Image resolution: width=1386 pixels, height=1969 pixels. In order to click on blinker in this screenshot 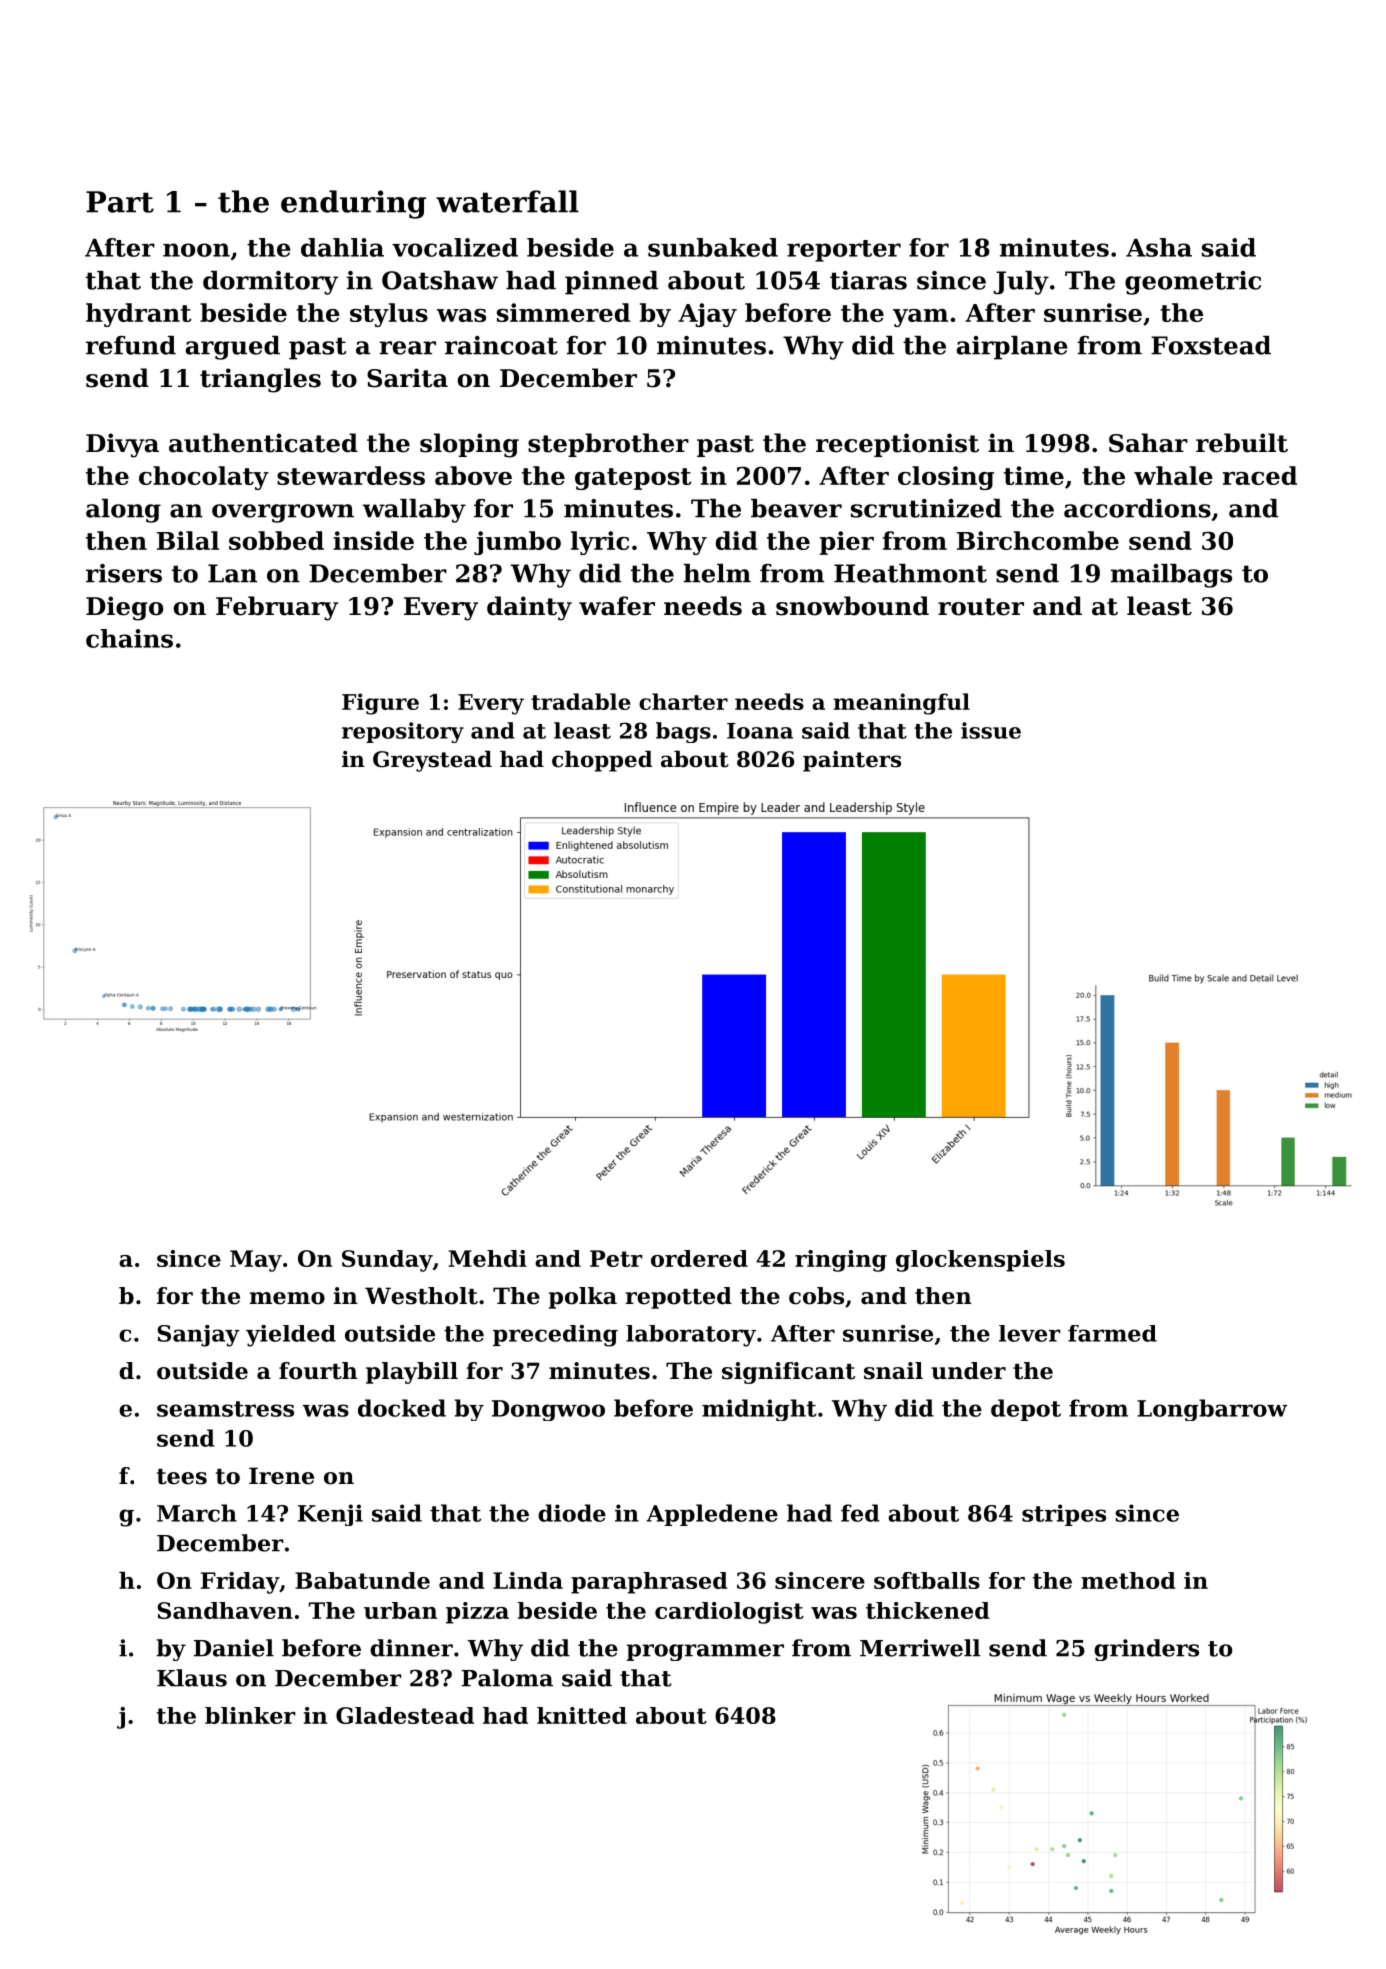, I will do `click(250, 1715)`.
